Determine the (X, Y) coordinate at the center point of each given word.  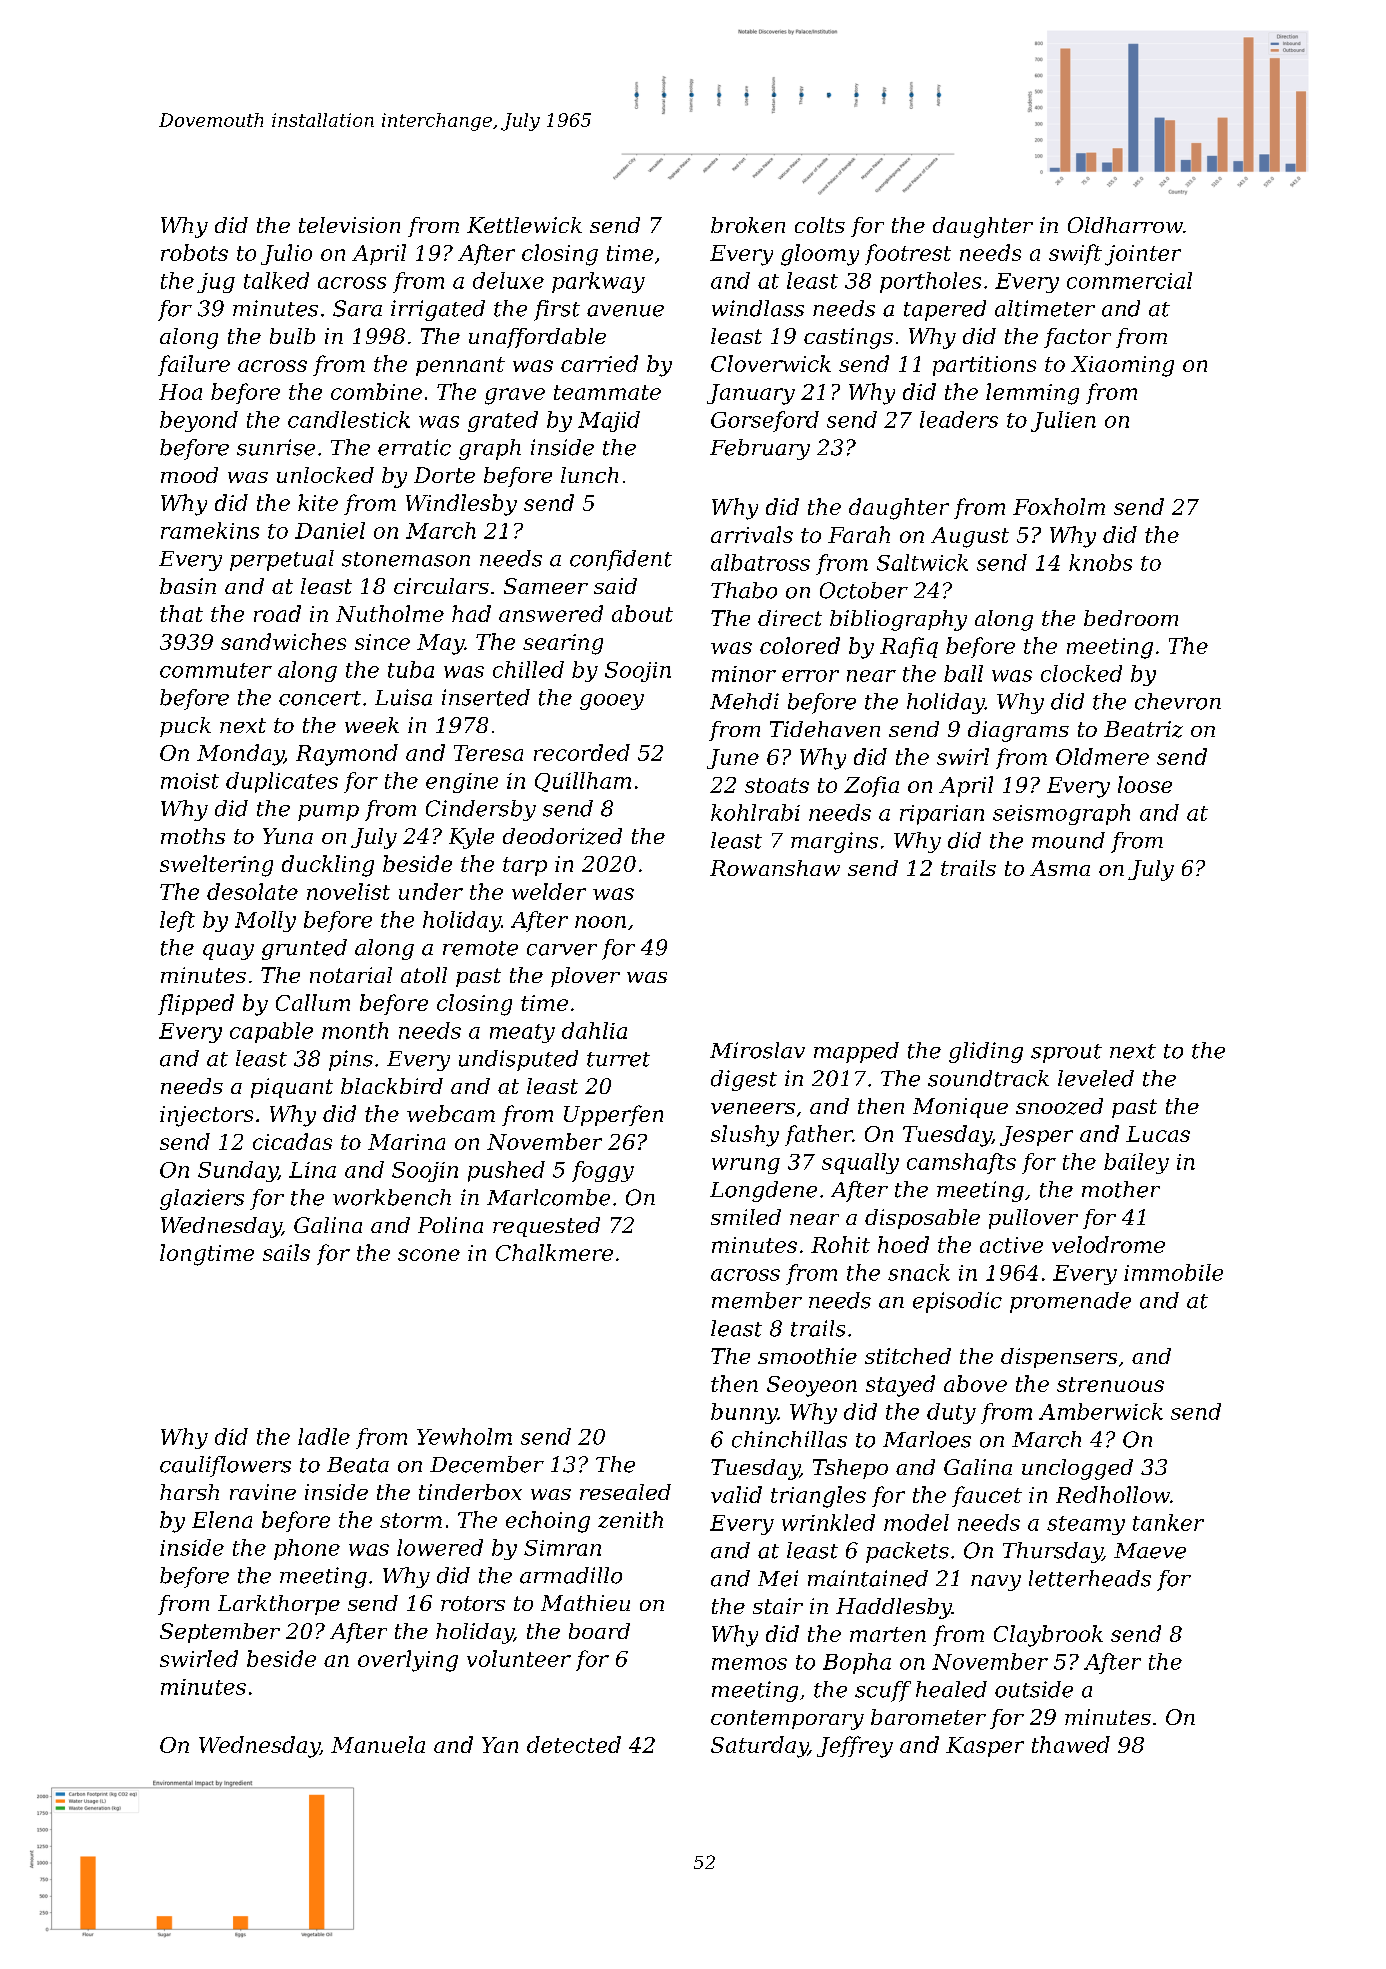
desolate (252, 891)
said (615, 586)
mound (1068, 840)
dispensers (1059, 1358)
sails (286, 1252)
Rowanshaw (775, 868)
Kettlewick (524, 225)
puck (185, 727)
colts (820, 225)
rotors (473, 1603)
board (599, 1631)
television (349, 225)
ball (963, 673)
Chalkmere (554, 1252)
